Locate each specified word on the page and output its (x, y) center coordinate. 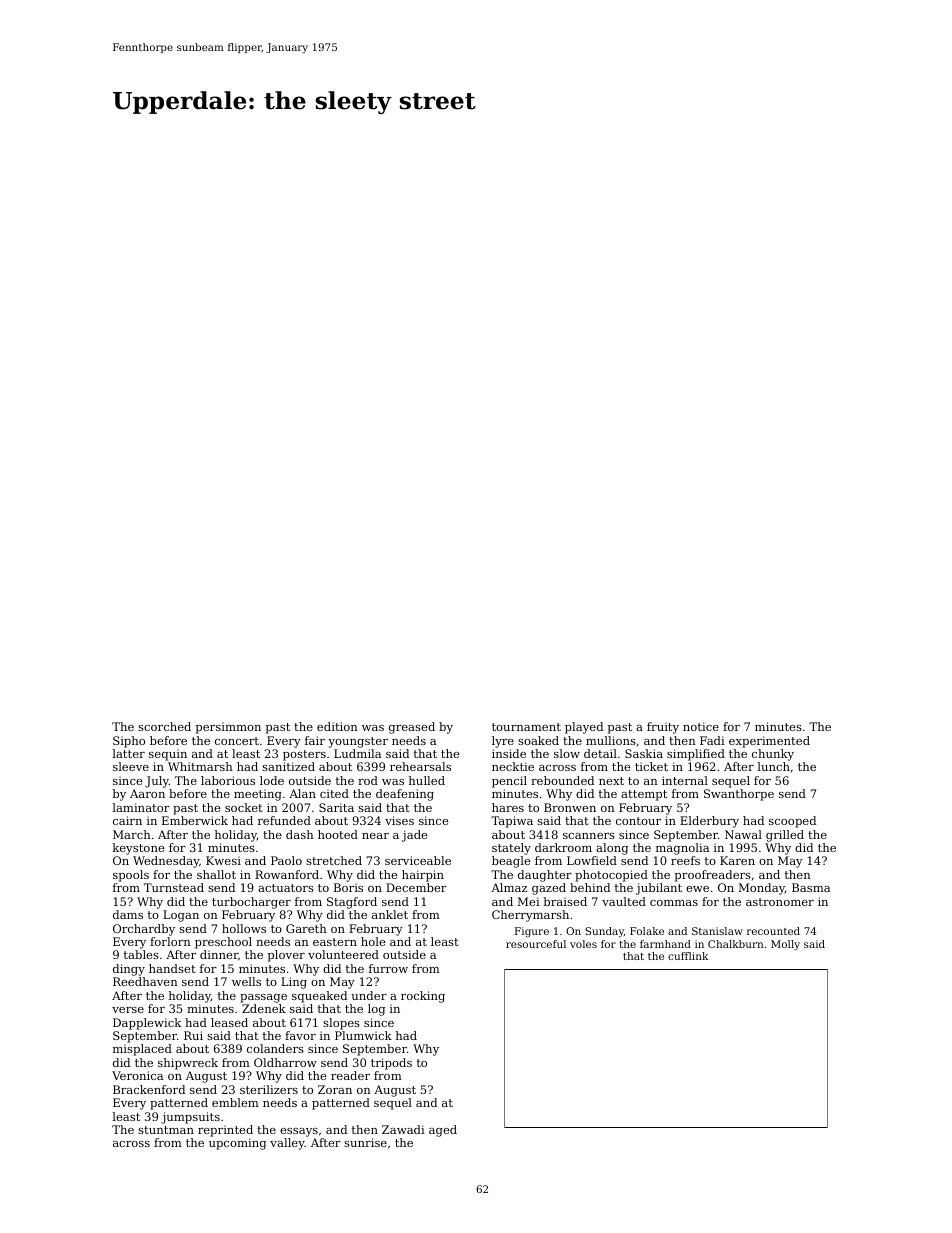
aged (443, 1131)
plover (286, 956)
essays (299, 1132)
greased (412, 728)
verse (128, 1010)
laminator (141, 807)
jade (414, 836)
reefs (685, 860)
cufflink (688, 956)
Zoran (335, 1089)
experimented (769, 742)
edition (337, 726)
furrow (388, 968)
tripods (391, 1064)
